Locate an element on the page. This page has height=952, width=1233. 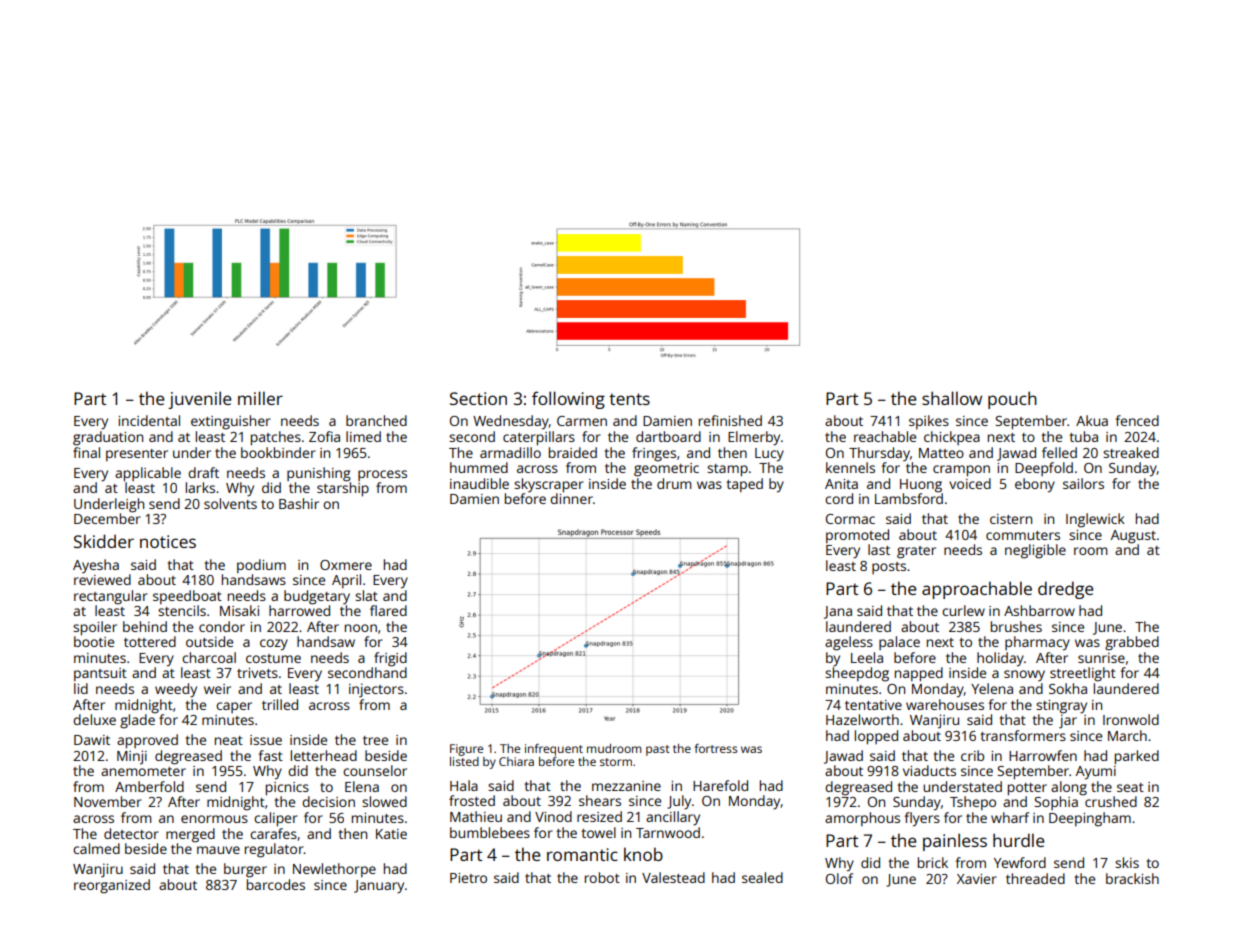
Lambsford is located at coordinates (909, 498).
